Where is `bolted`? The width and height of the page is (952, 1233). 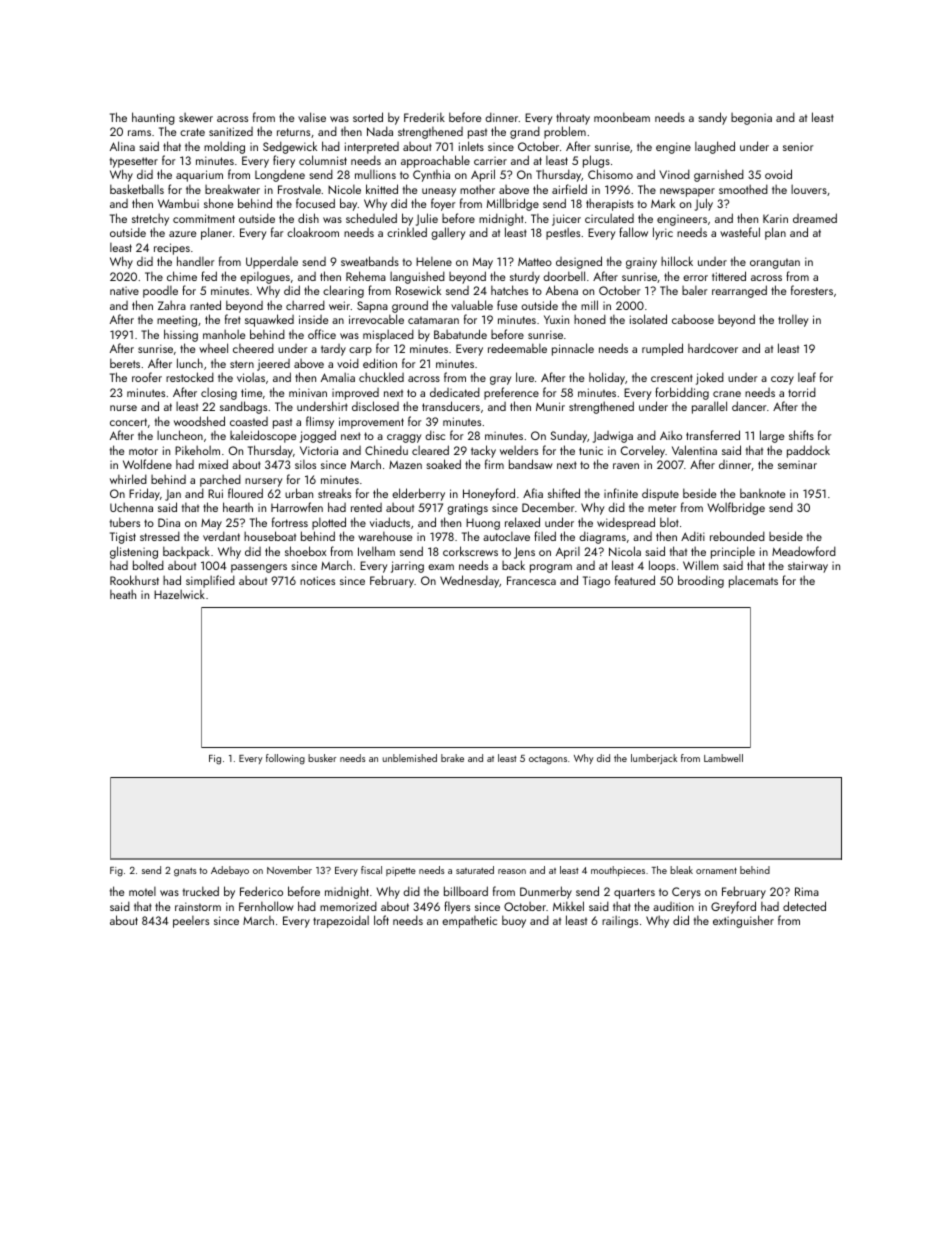
bolted is located at coordinates (148, 565).
